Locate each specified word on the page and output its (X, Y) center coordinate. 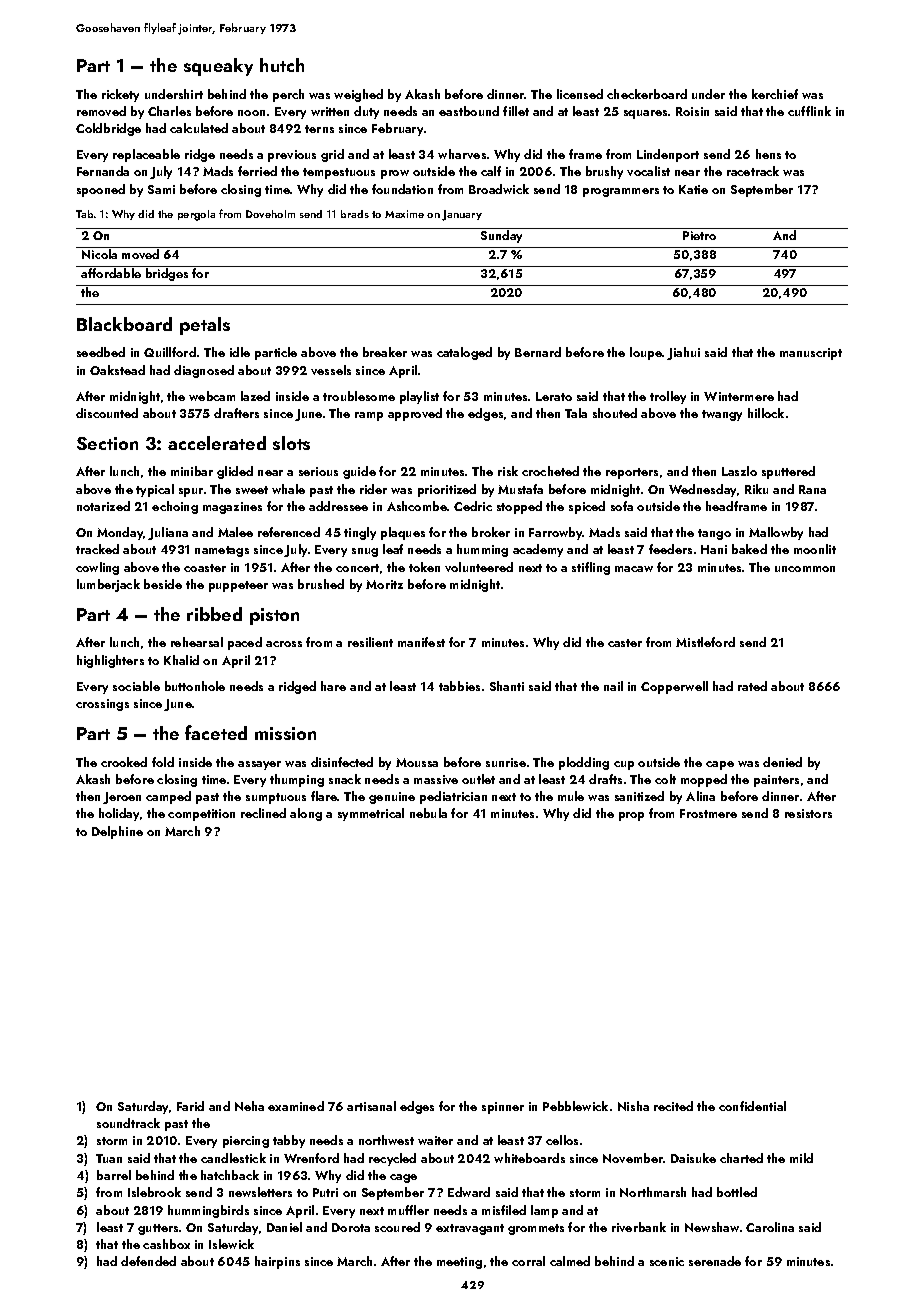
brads (355, 214)
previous (292, 156)
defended (148, 1261)
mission (285, 733)
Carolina (770, 1227)
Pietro (699, 235)
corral (528, 1261)
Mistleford (705, 642)
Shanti (507, 686)
